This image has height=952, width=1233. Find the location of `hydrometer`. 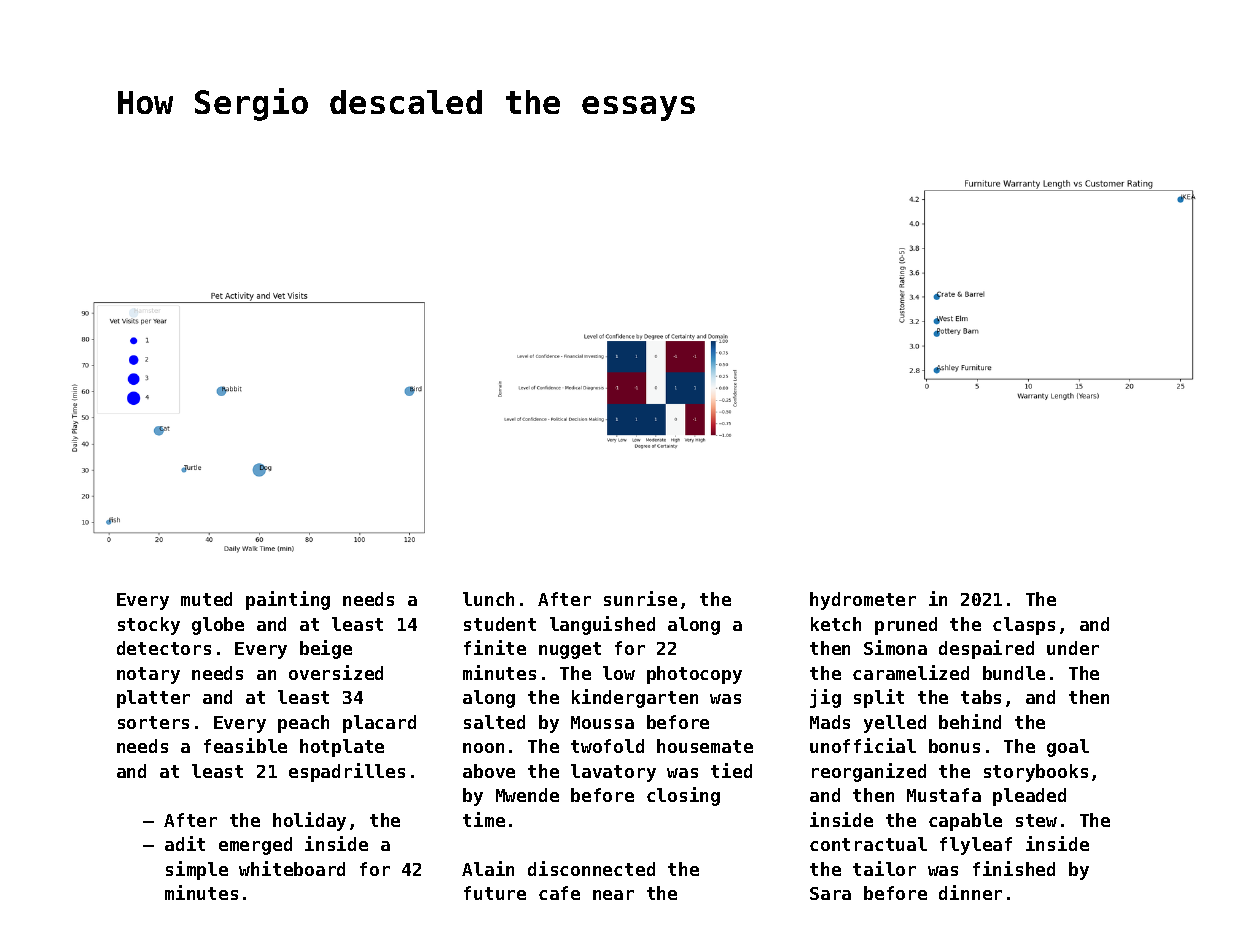

hydrometer is located at coordinates (863, 601).
